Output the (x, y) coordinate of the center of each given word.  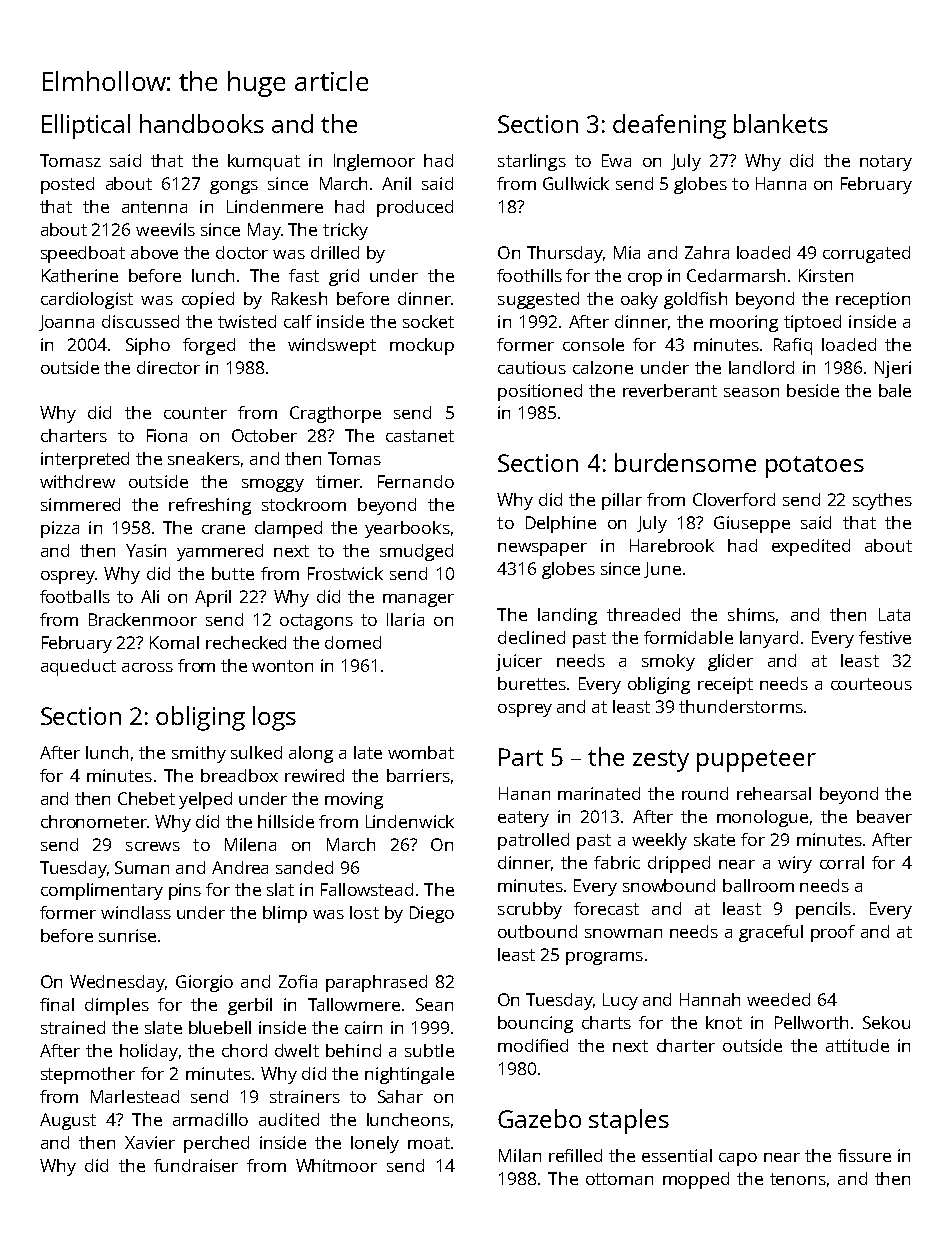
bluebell (220, 1027)
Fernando (416, 481)
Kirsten (826, 275)
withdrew (77, 481)
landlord (761, 367)
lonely (375, 1144)
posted (67, 185)
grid (344, 277)
